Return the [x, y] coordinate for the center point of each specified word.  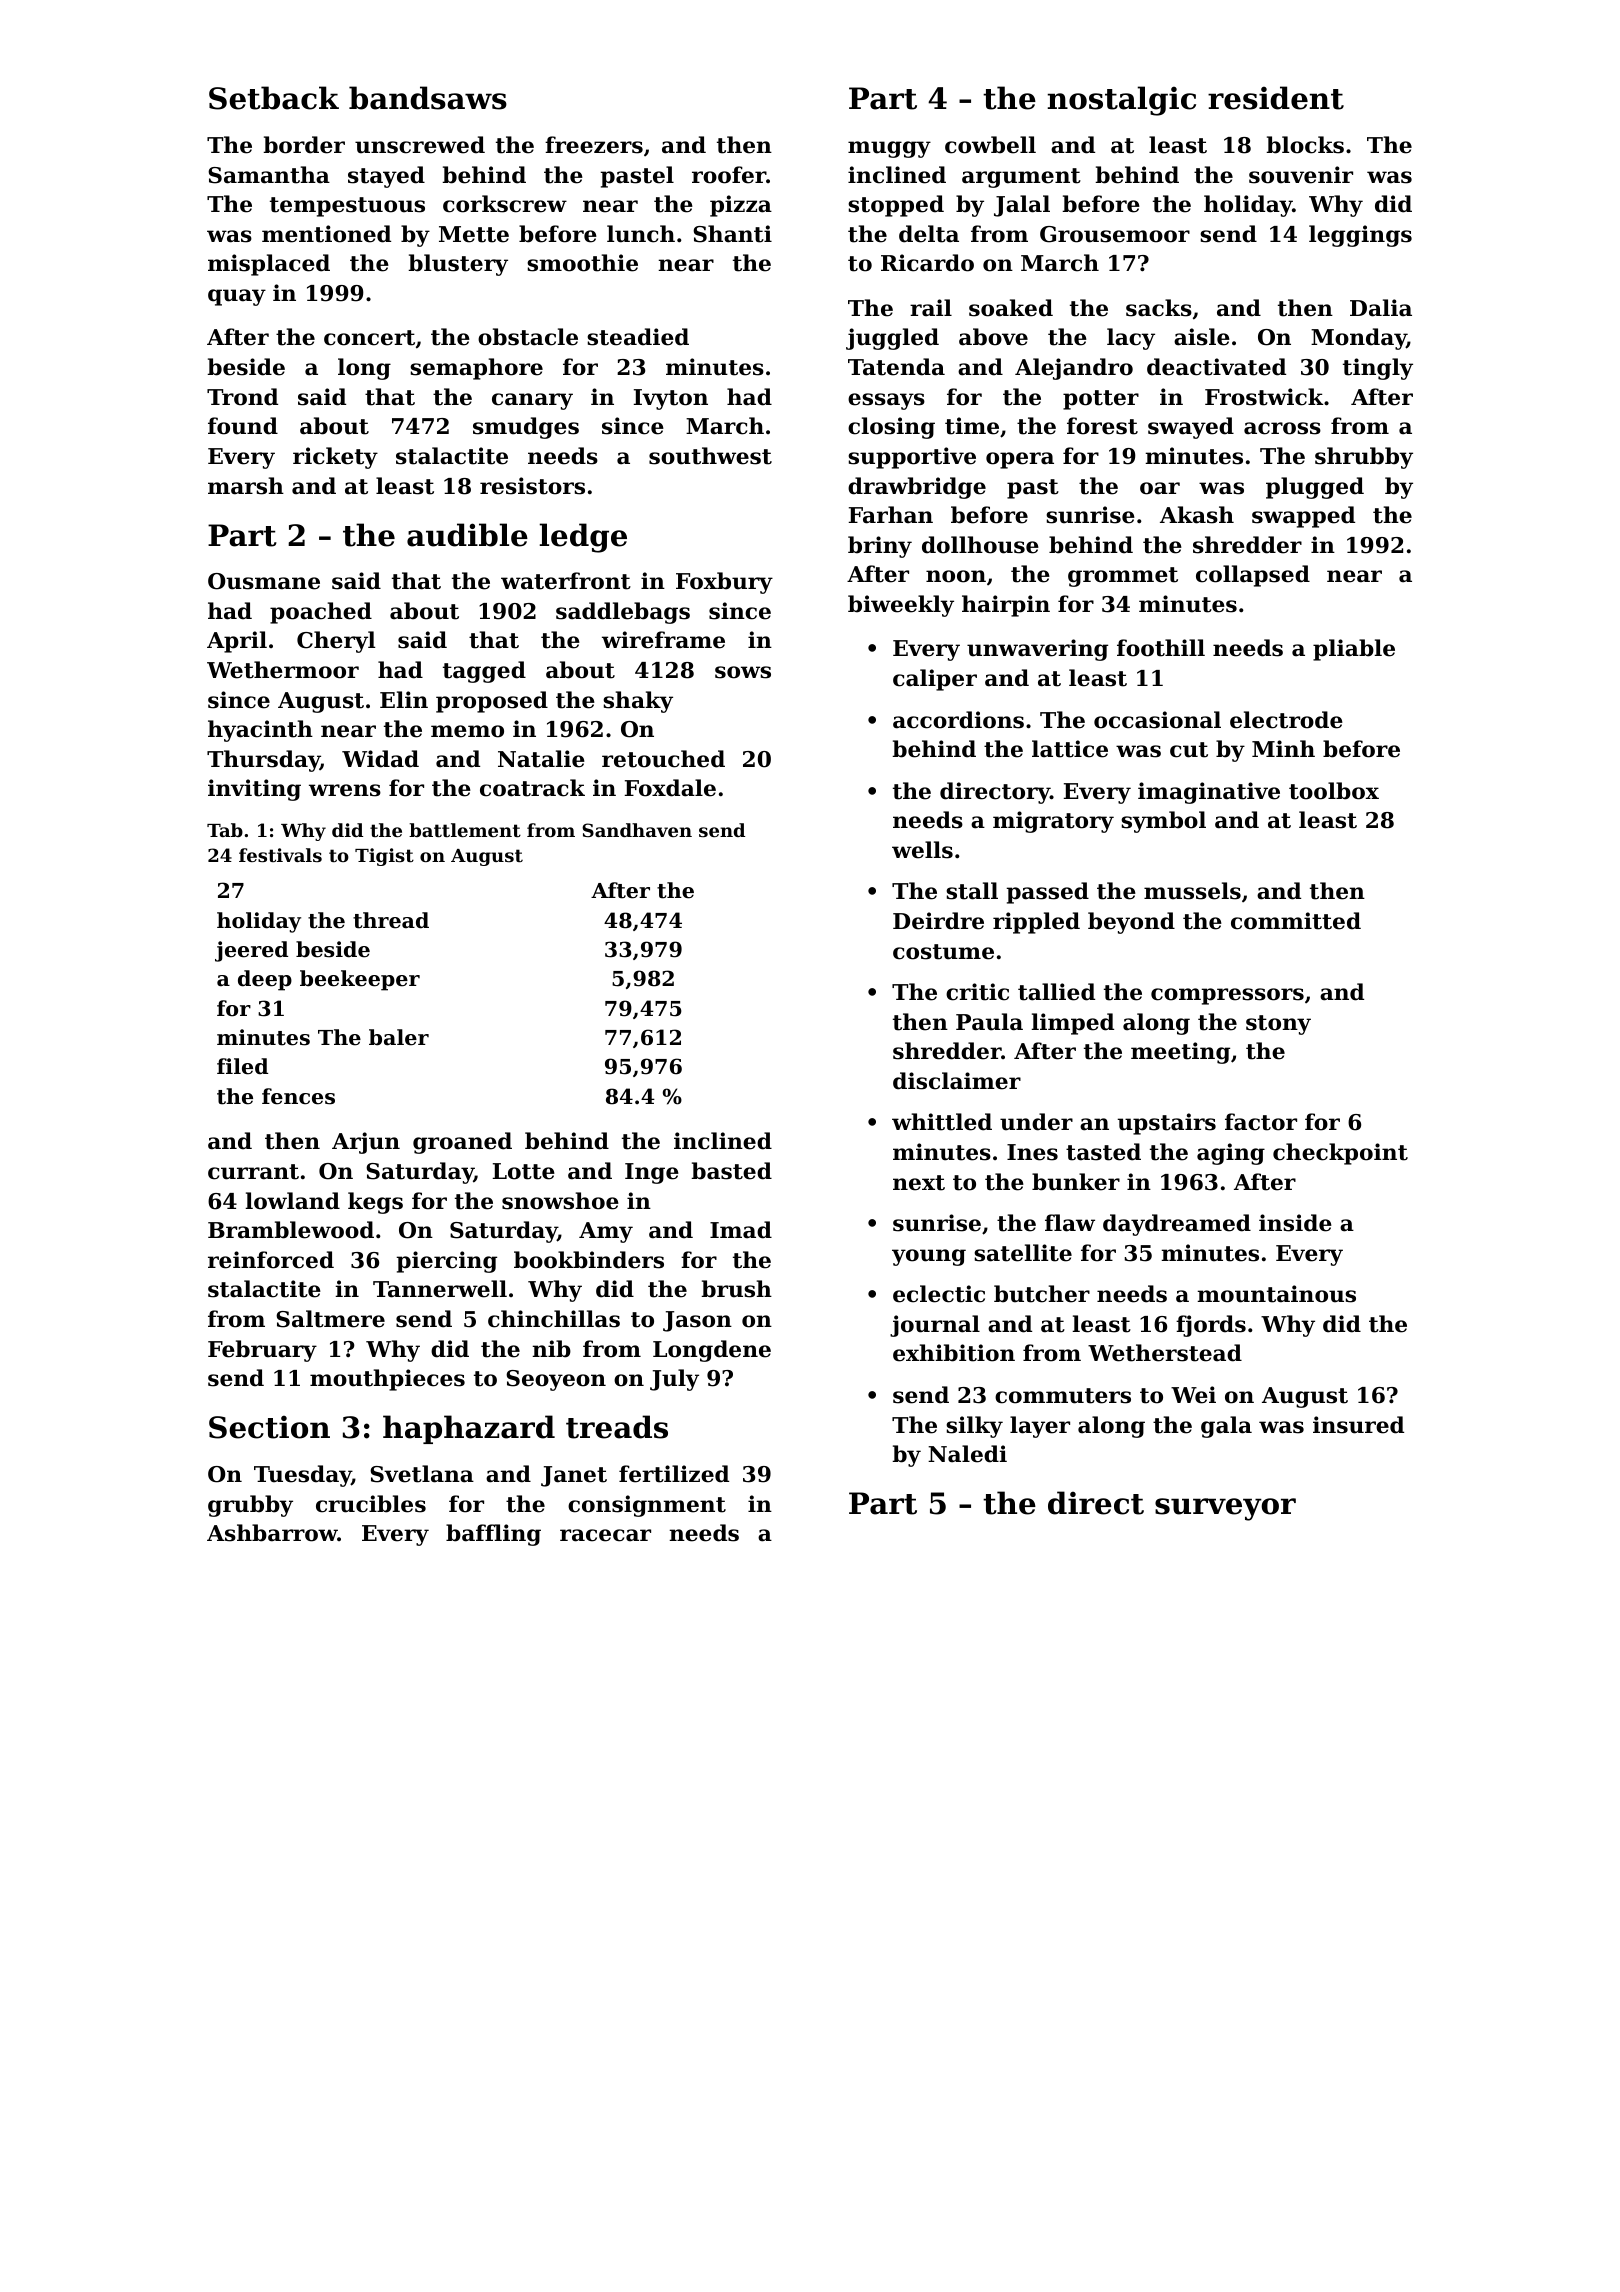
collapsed [1253, 576]
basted [731, 1171]
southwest [710, 456]
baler [399, 1037]
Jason [697, 1321]
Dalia [1381, 308]
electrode [1286, 720]
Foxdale [670, 788]
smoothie [582, 263]
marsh [246, 486]
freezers [594, 145]
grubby [250, 1506]
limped [1072, 1024]
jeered [251, 951]
